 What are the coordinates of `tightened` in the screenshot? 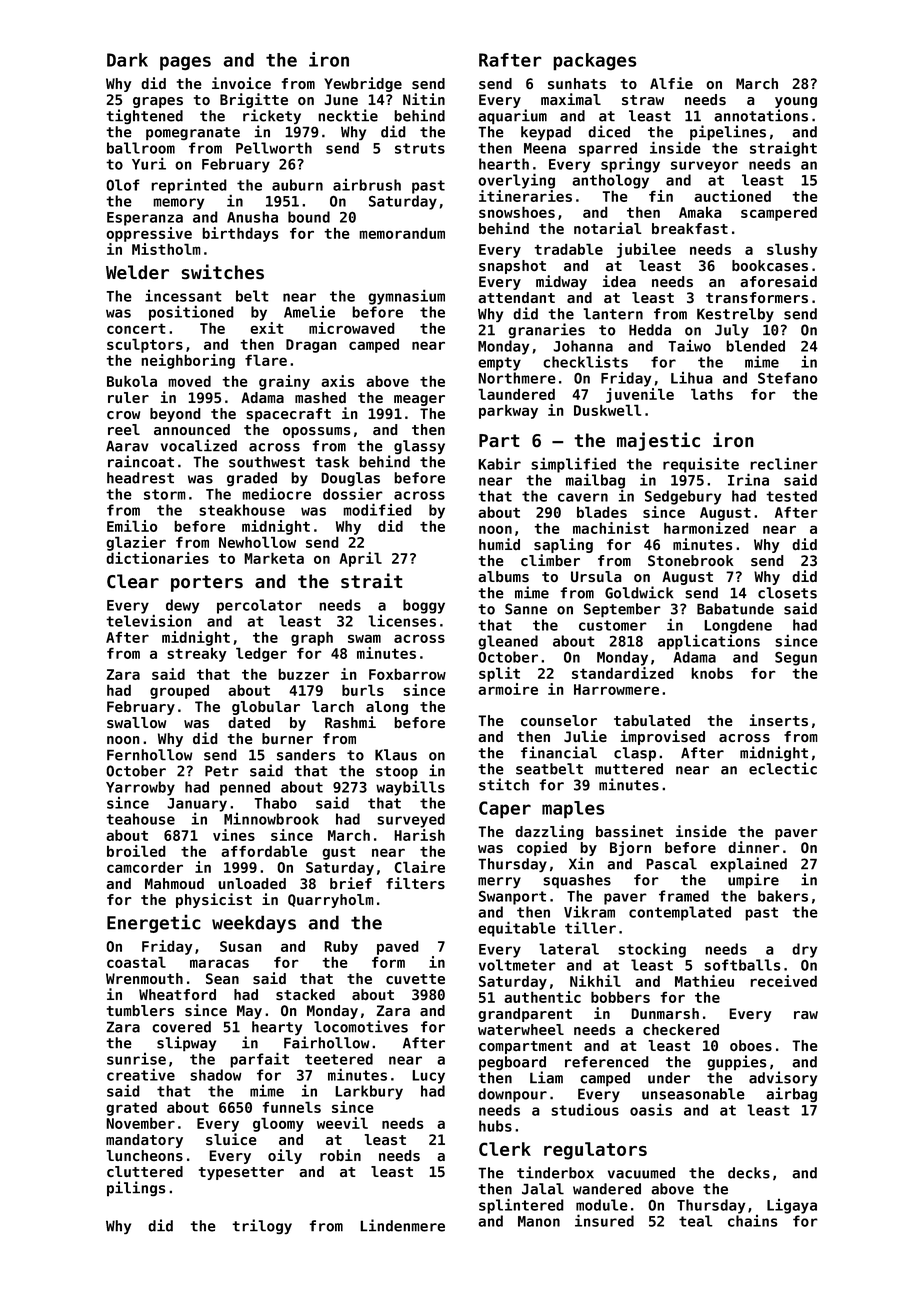 It's located at (144, 116).
